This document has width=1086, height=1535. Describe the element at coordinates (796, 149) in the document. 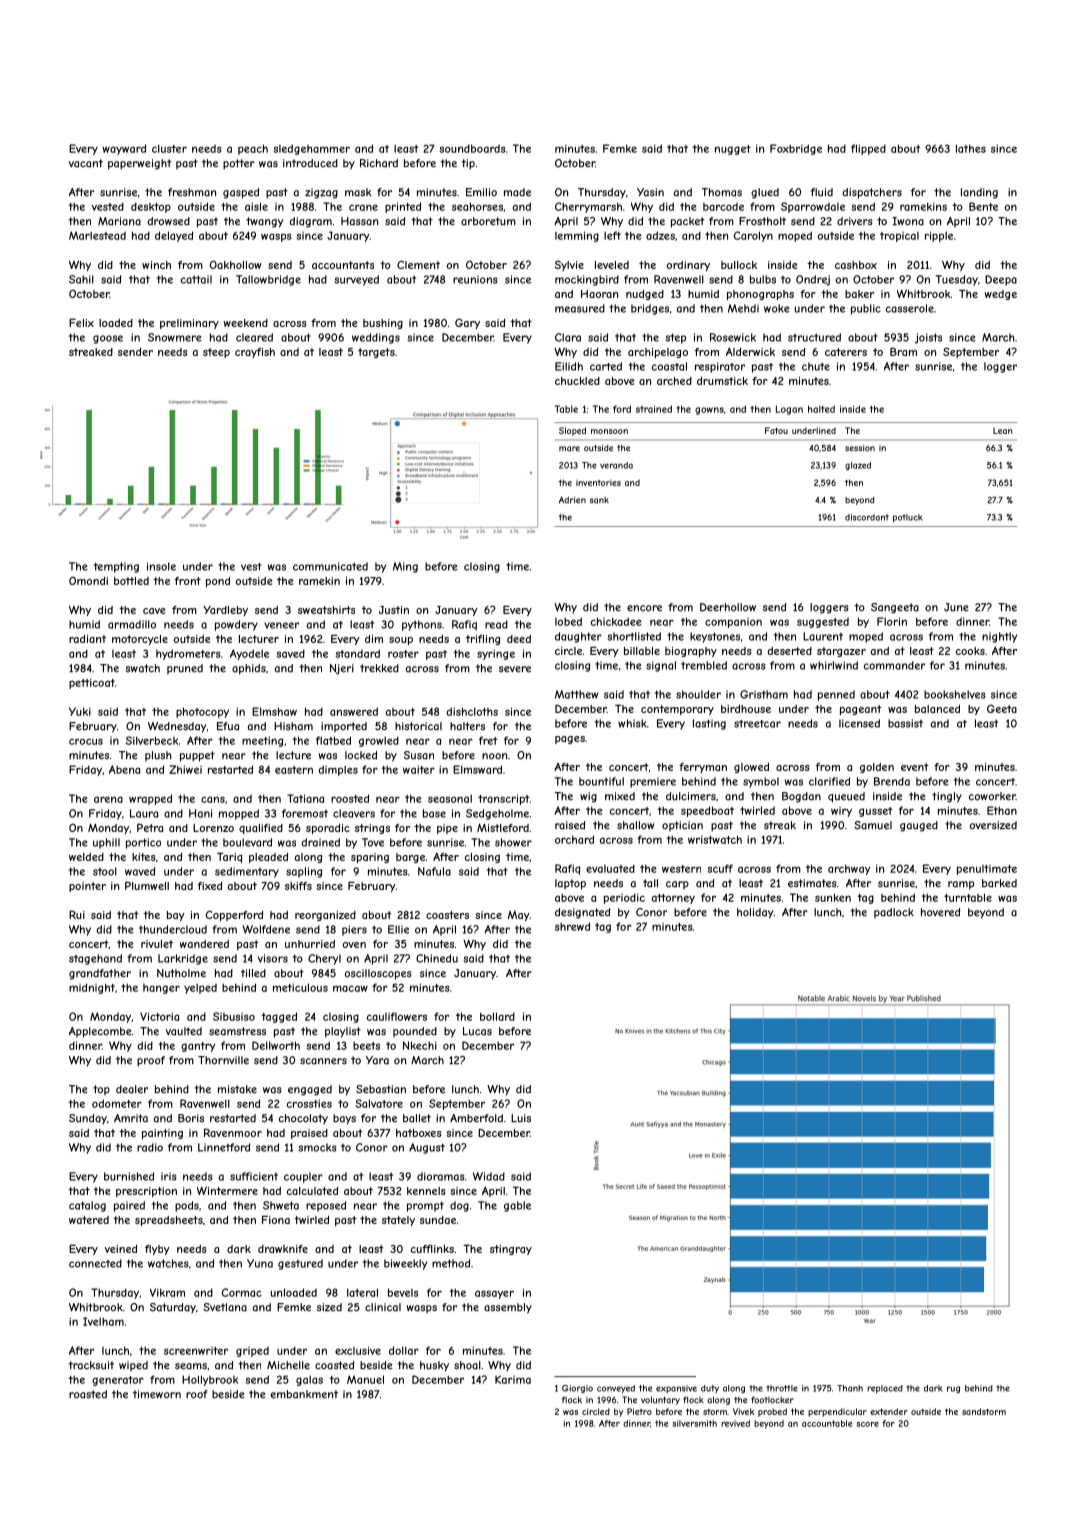

I see `Foxbridge` at that location.
